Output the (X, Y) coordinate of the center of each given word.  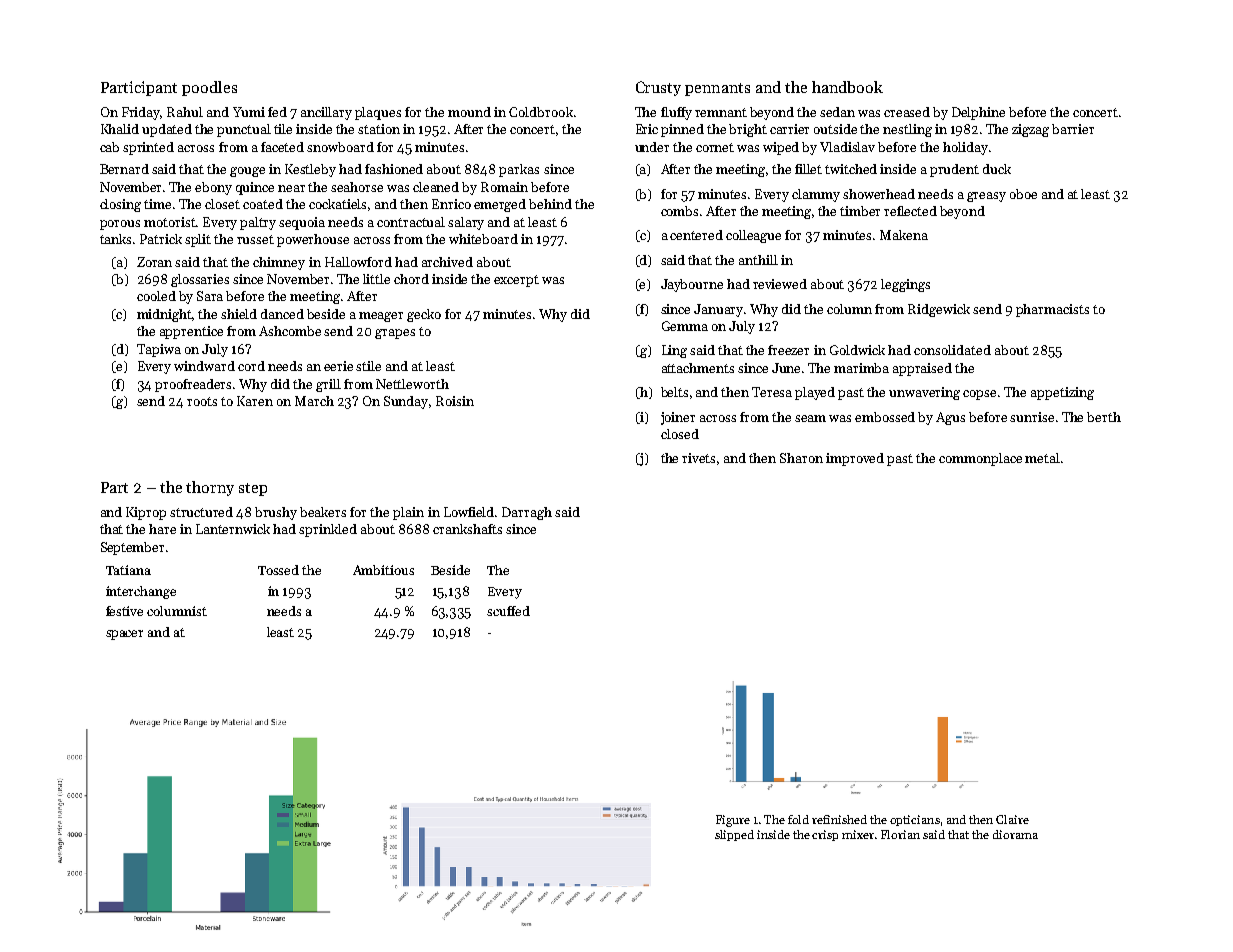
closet (222, 204)
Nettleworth (412, 384)
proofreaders (193, 385)
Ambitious (383, 570)
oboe (1023, 194)
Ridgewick (939, 310)
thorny (210, 488)
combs (679, 211)
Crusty (658, 88)
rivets (698, 458)
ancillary (326, 113)
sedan (837, 112)
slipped (734, 835)
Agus (950, 418)
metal (1042, 458)
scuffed (508, 611)
